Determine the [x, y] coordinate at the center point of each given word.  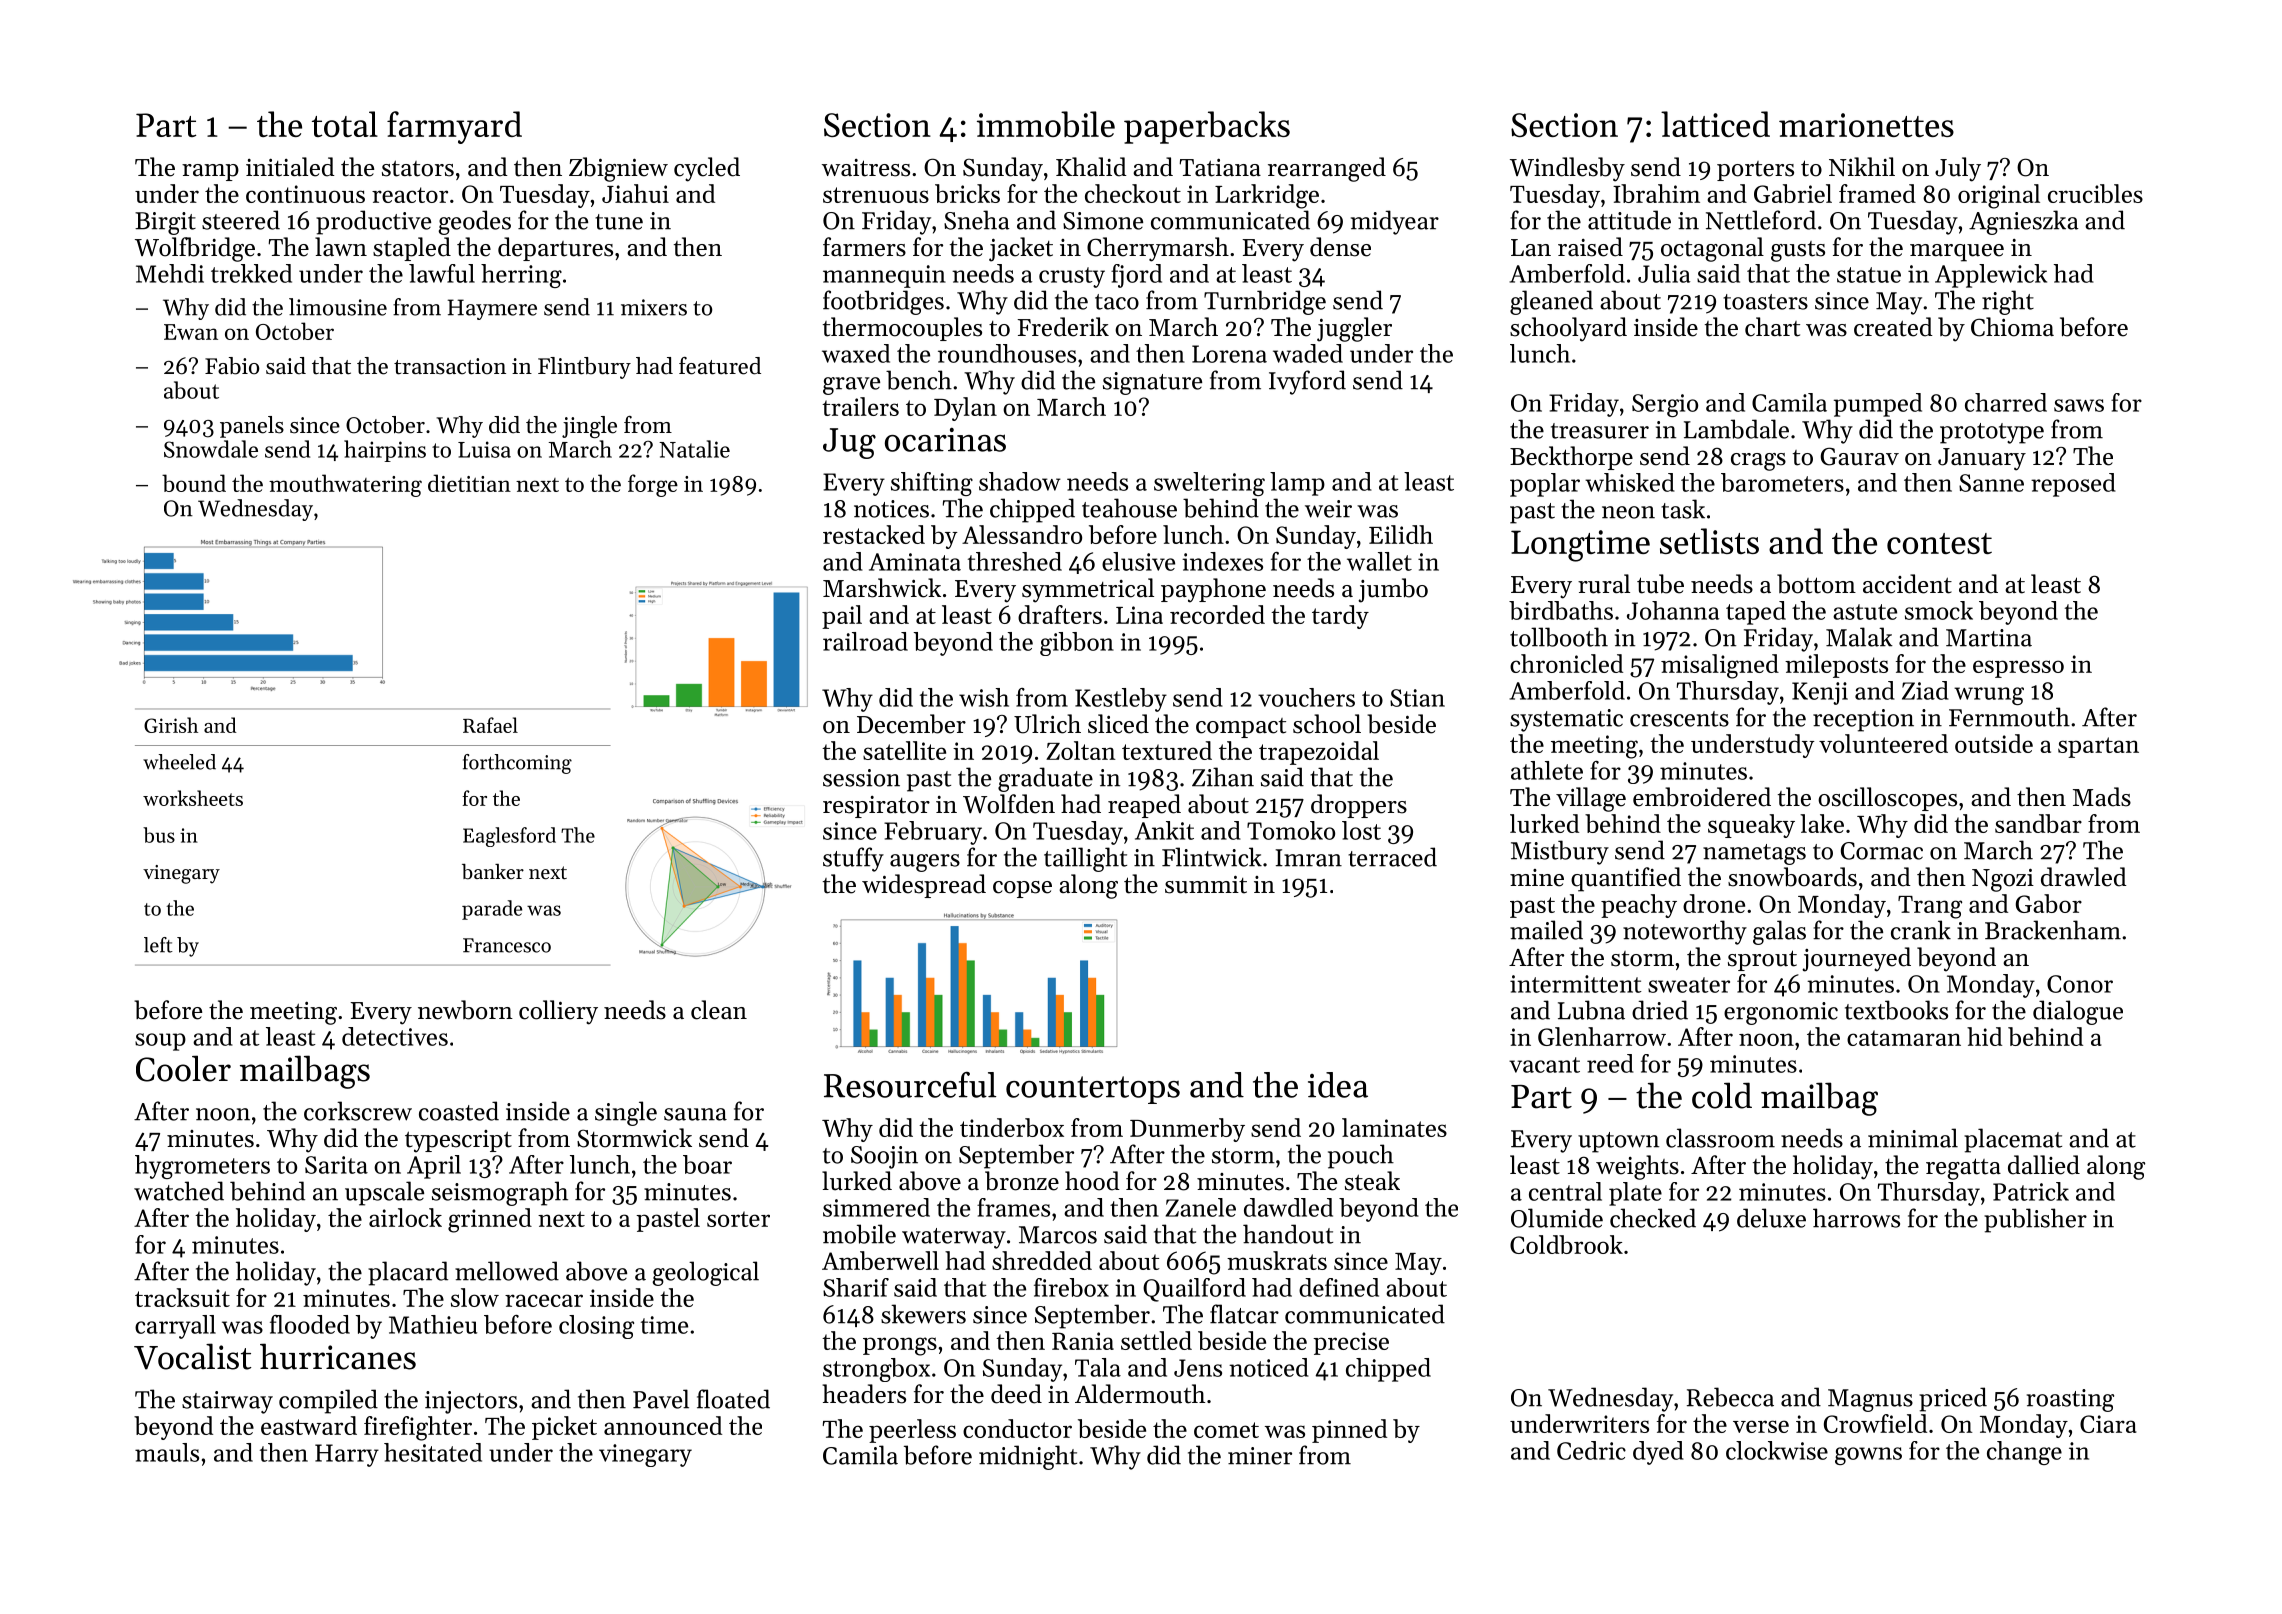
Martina [1989, 638]
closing [596, 1327]
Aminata [915, 562]
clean [719, 1010]
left [158, 945]
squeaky [1751, 826]
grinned [490, 1220]
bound [194, 483]
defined [1339, 1287]
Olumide [1557, 1218]
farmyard [454, 127]
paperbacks [1207, 127]
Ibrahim [1656, 193]
